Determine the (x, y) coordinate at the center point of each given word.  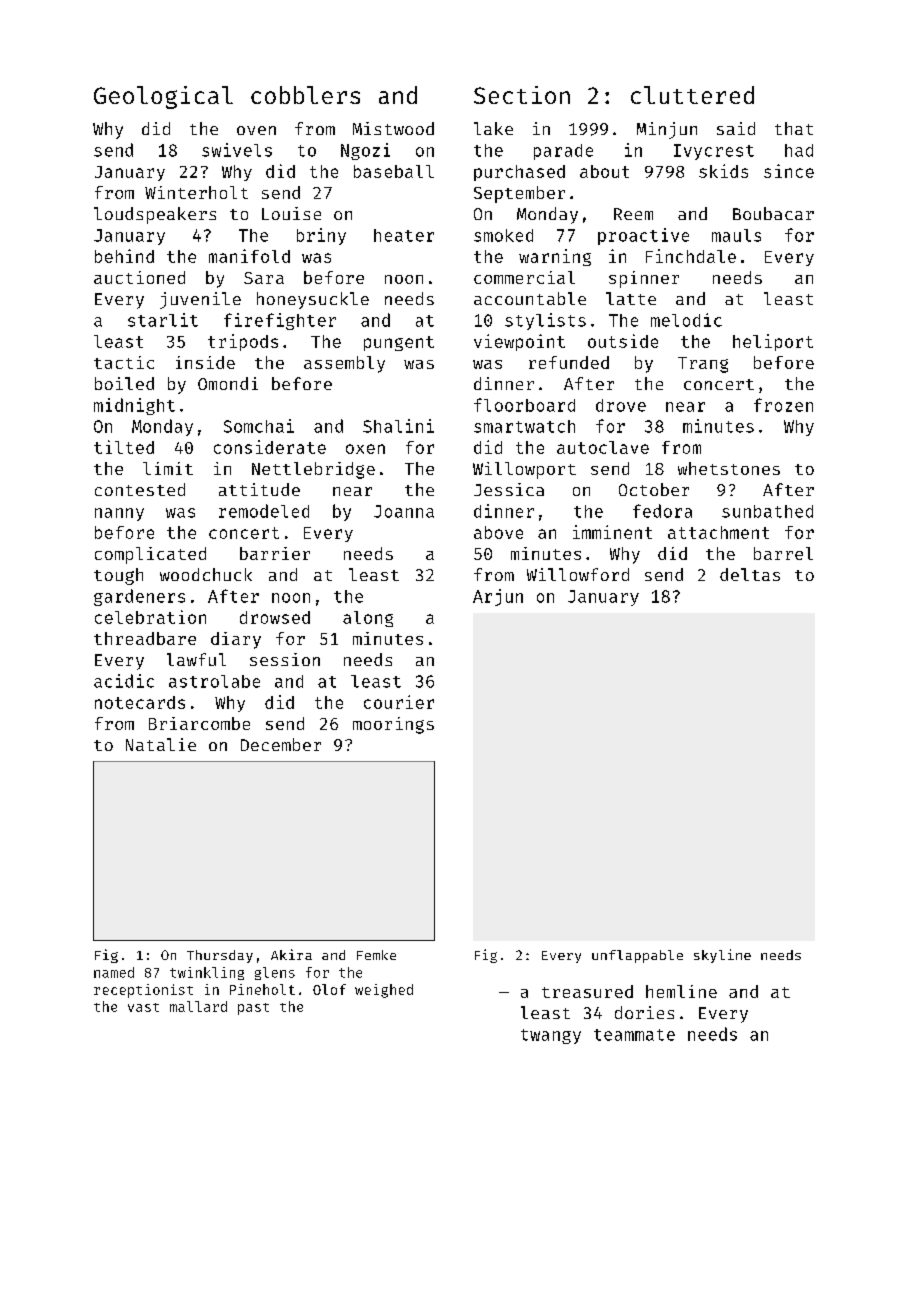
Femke (376, 955)
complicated (150, 555)
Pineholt (262, 989)
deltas (750, 574)
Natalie (161, 744)
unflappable (637, 956)
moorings (393, 725)
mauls (736, 235)
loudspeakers (155, 215)
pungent (399, 343)
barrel (783, 553)
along (368, 619)
